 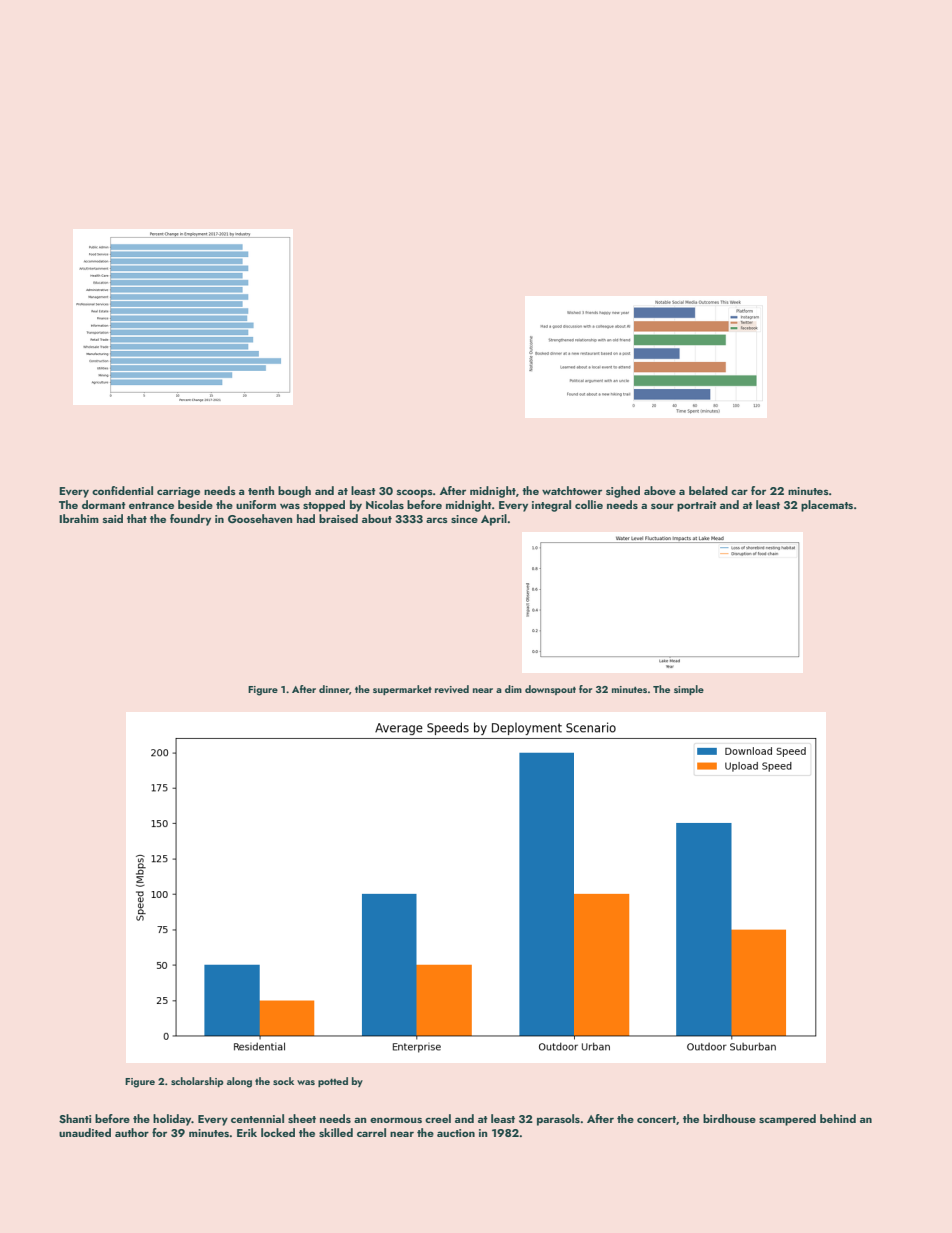 I want to click on concert, so click(x=656, y=1119).
